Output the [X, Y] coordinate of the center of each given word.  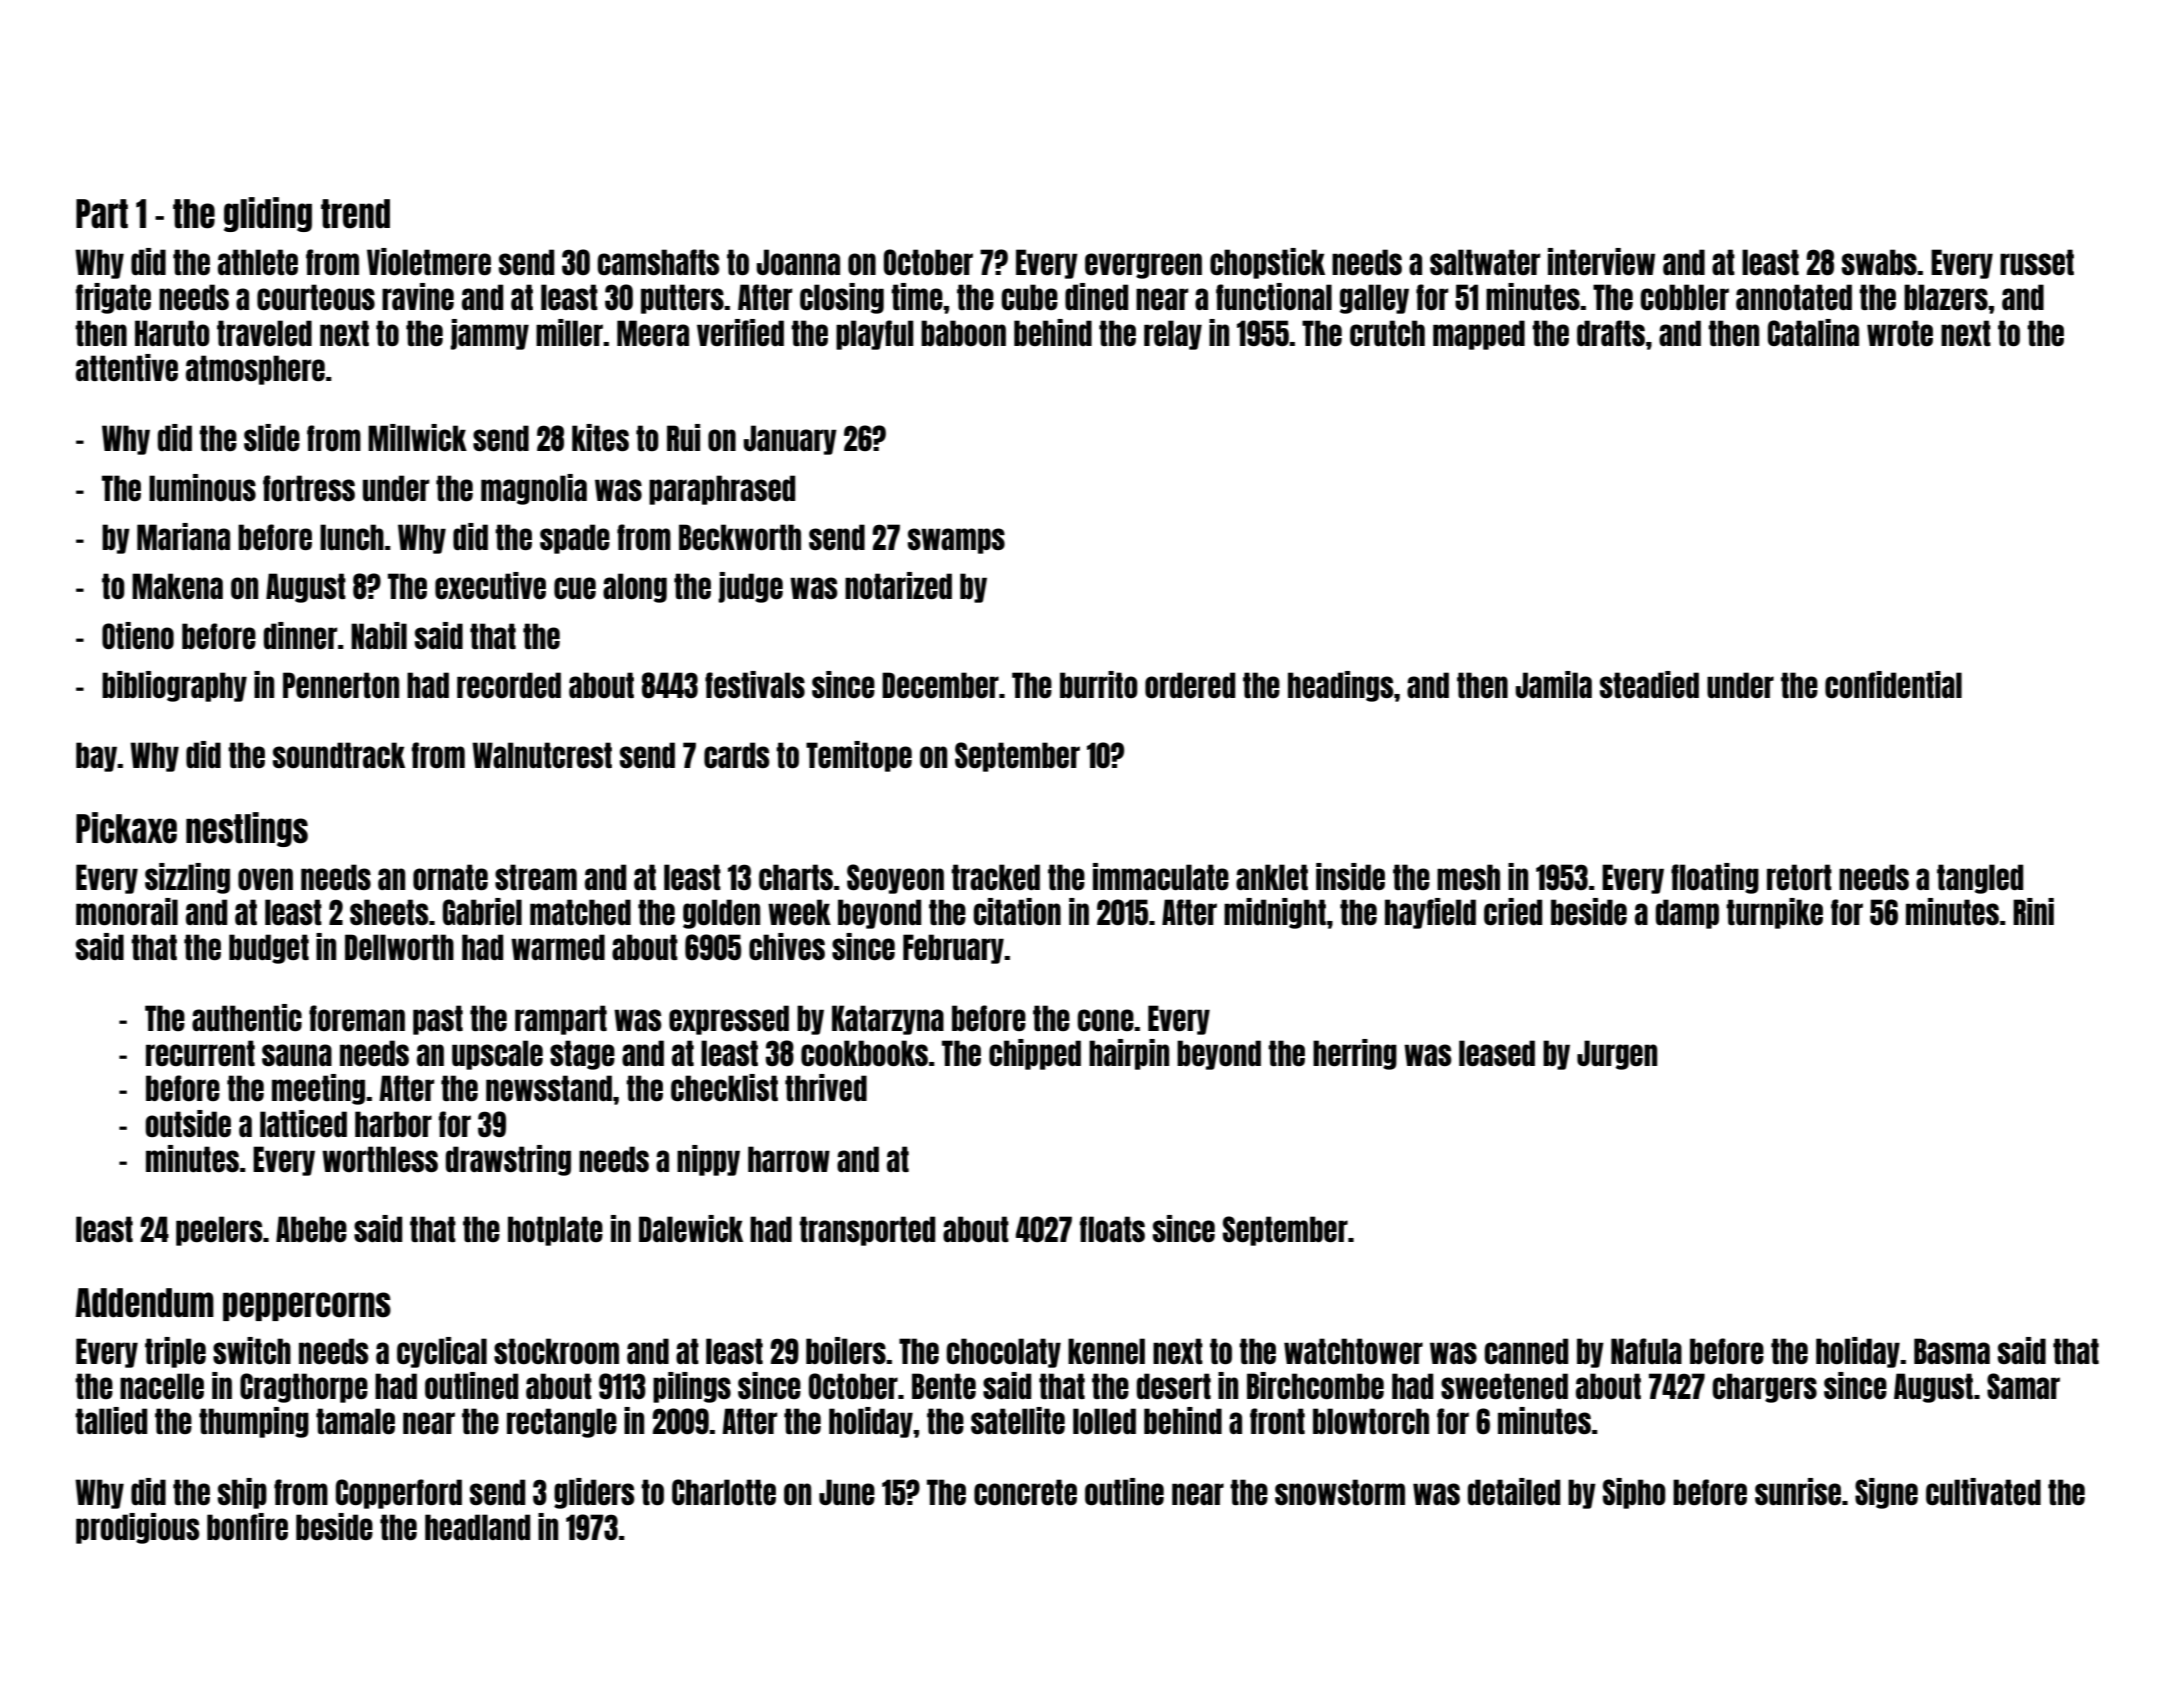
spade [575, 539]
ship [242, 1493]
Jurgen [1617, 1055]
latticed [303, 1123]
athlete [258, 262]
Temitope [859, 756]
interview [1601, 261]
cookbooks [864, 1053]
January [790, 440]
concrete [1025, 1492]
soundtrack [339, 755]
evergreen [1143, 266]
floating [1715, 878]
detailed [1514, 1491]
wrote [1900, 333]
